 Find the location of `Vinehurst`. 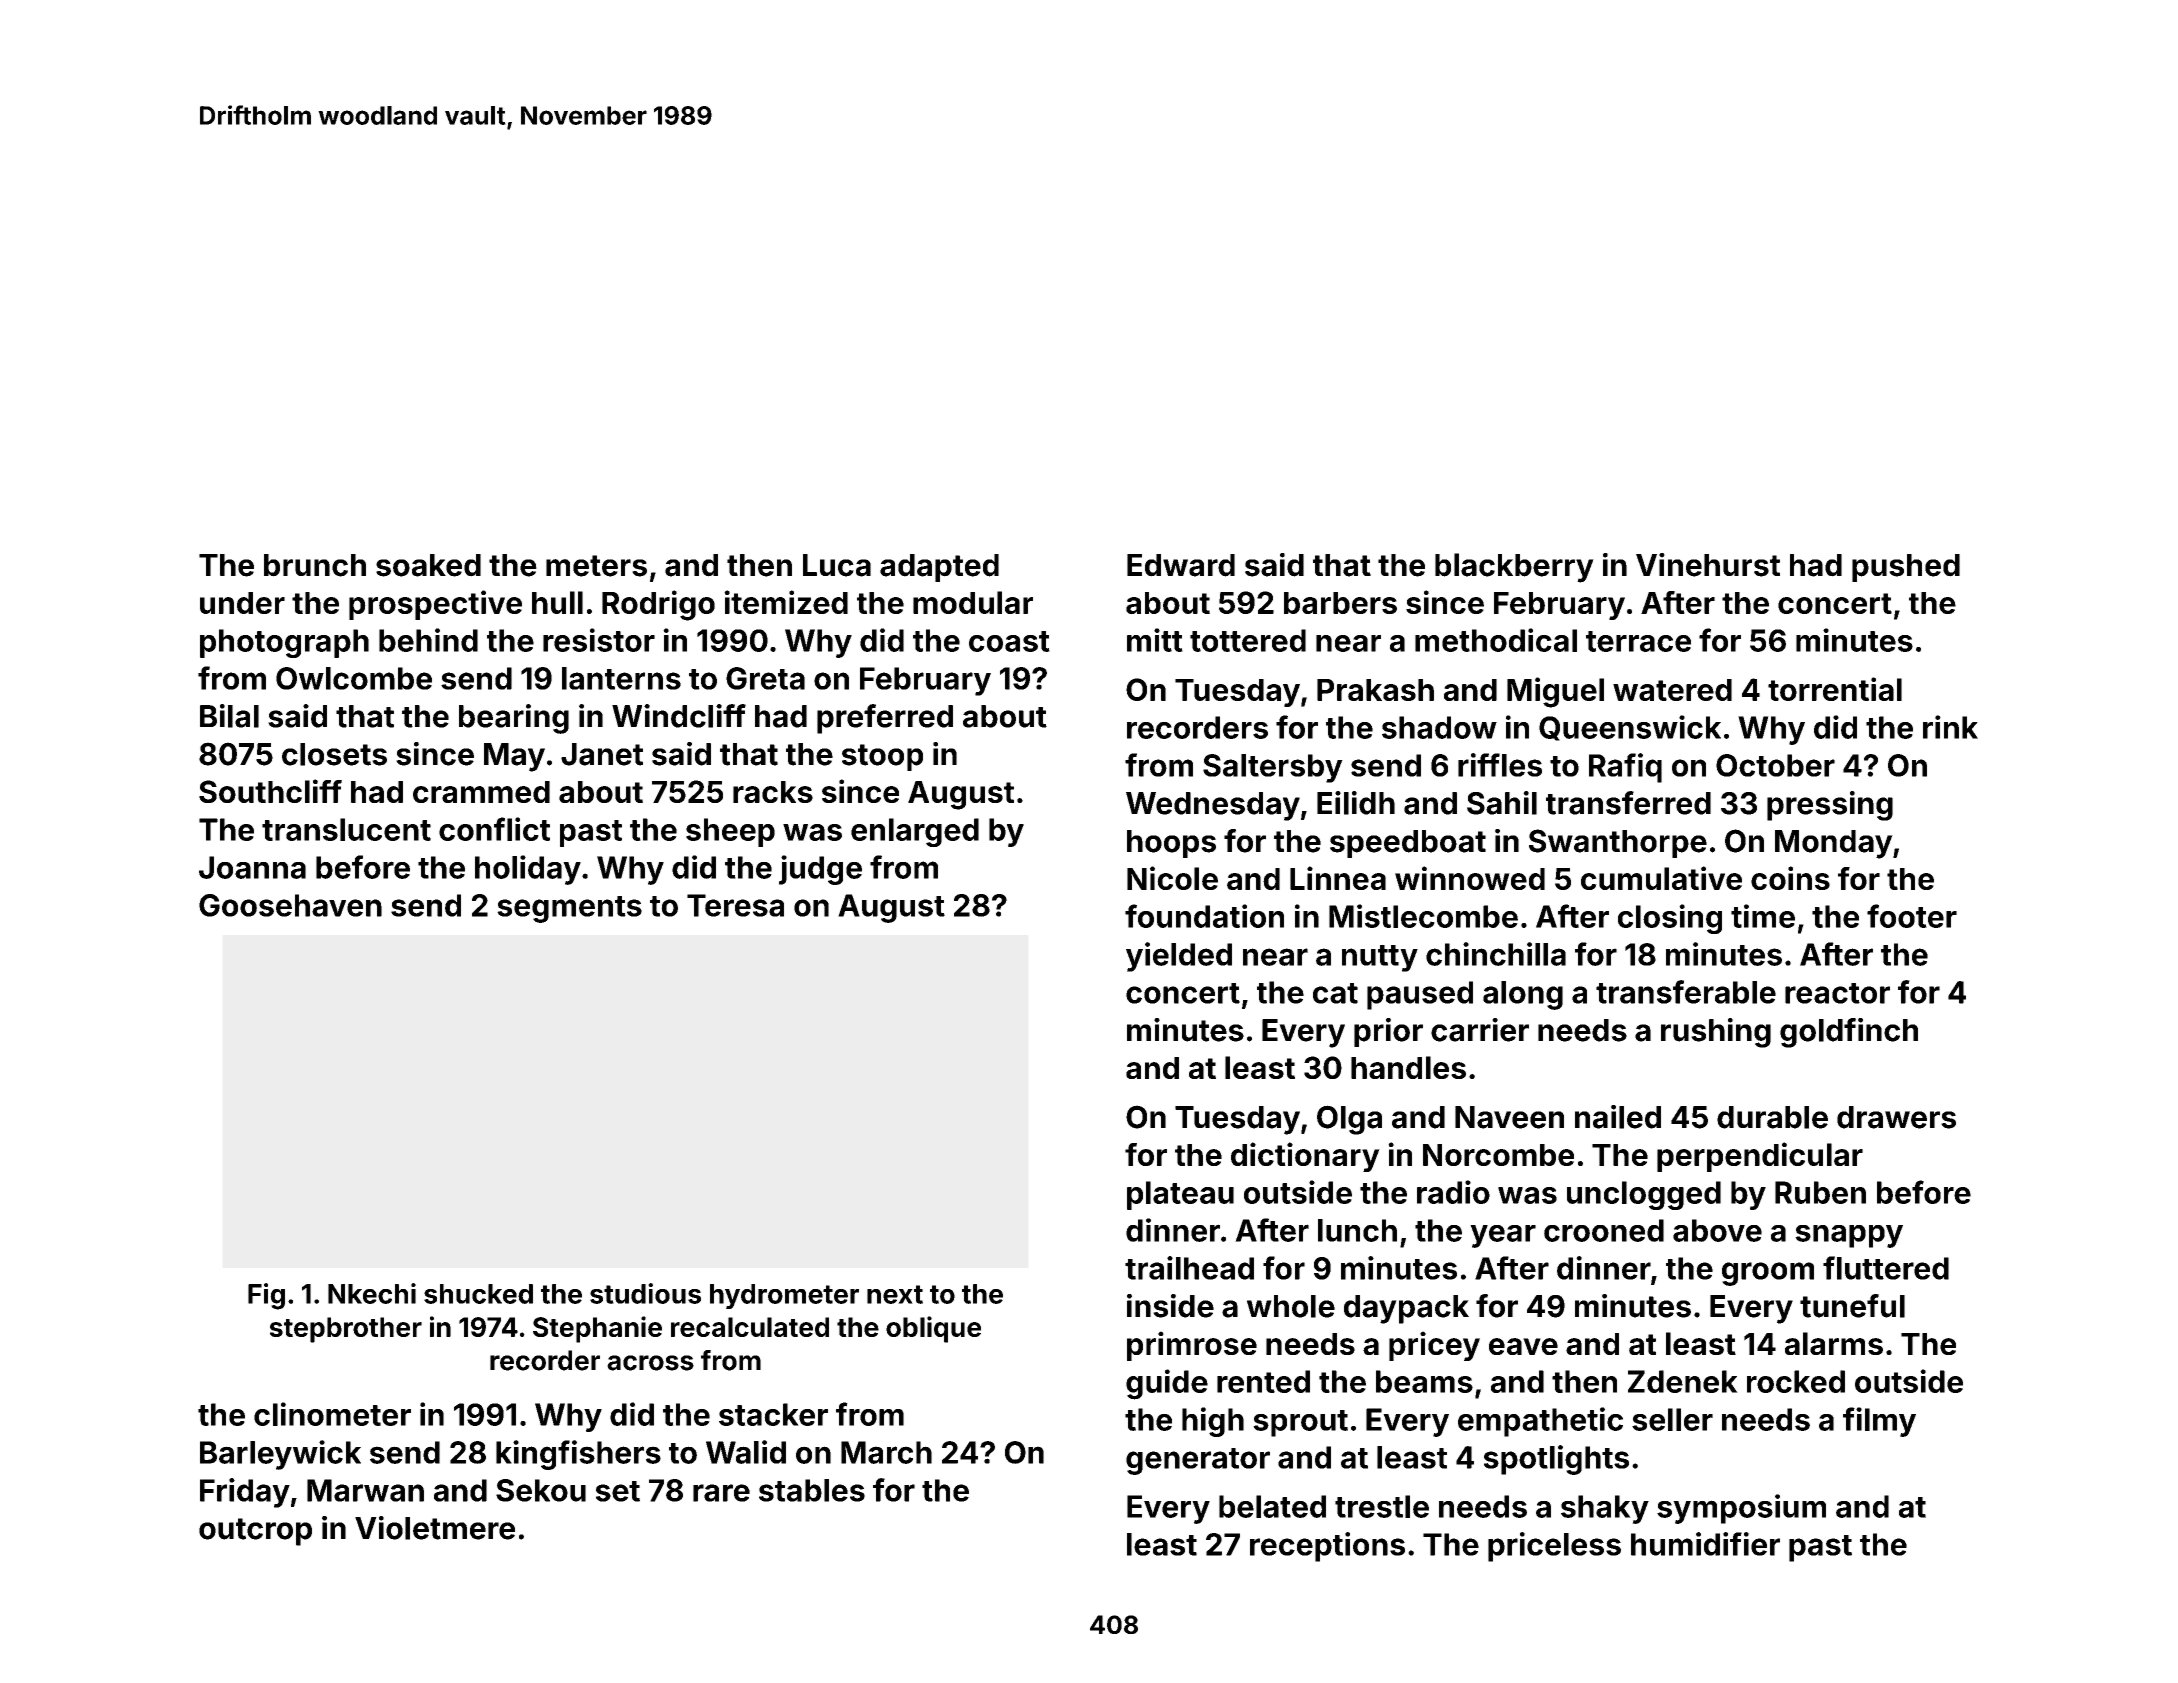

Vinehurst is located at coordinates (1708, 565).
